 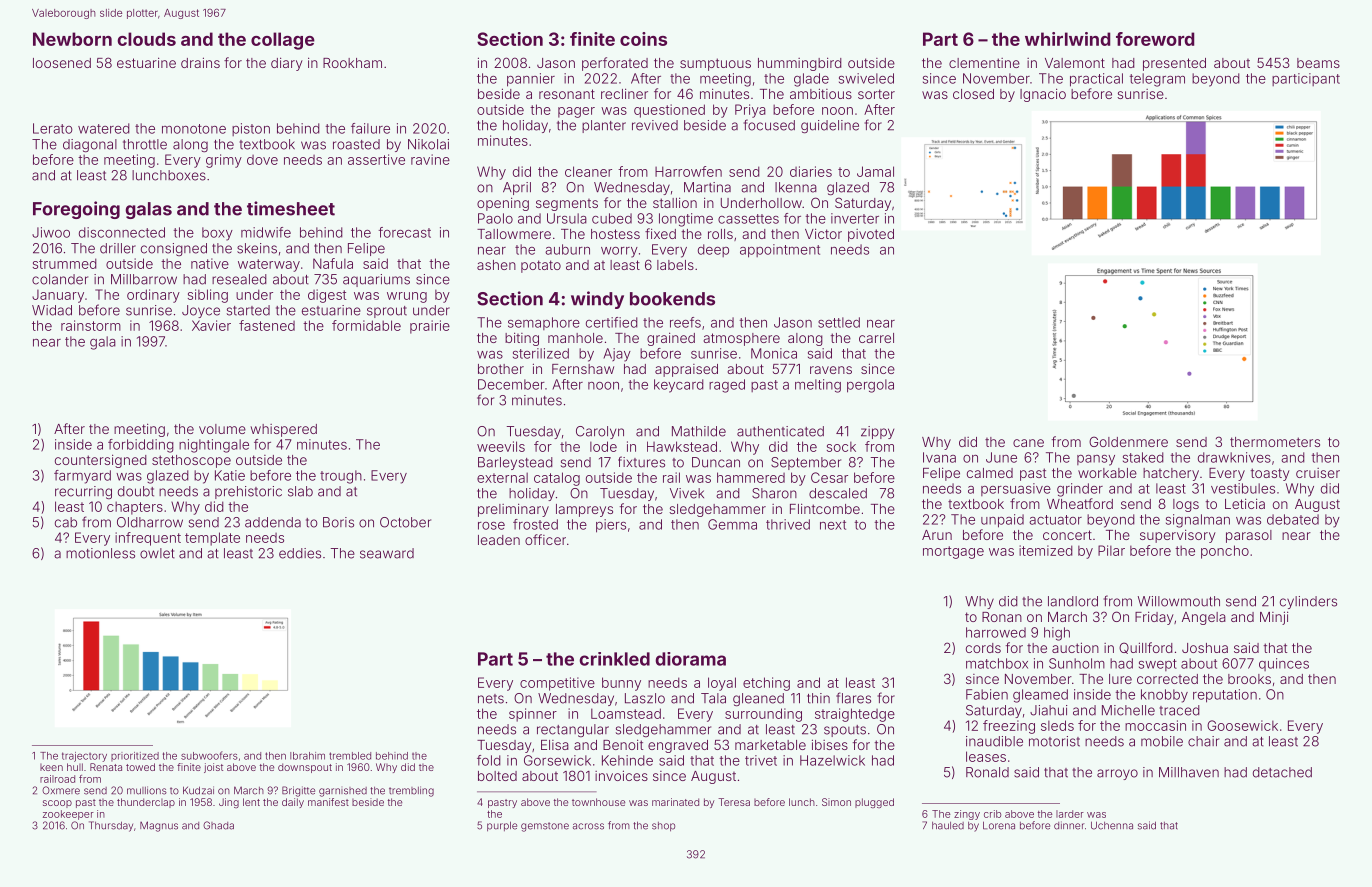 What do you see at coordinates (716, 462) in the screenshot?
I see `Duncan` at bounding box center [716, 462].
